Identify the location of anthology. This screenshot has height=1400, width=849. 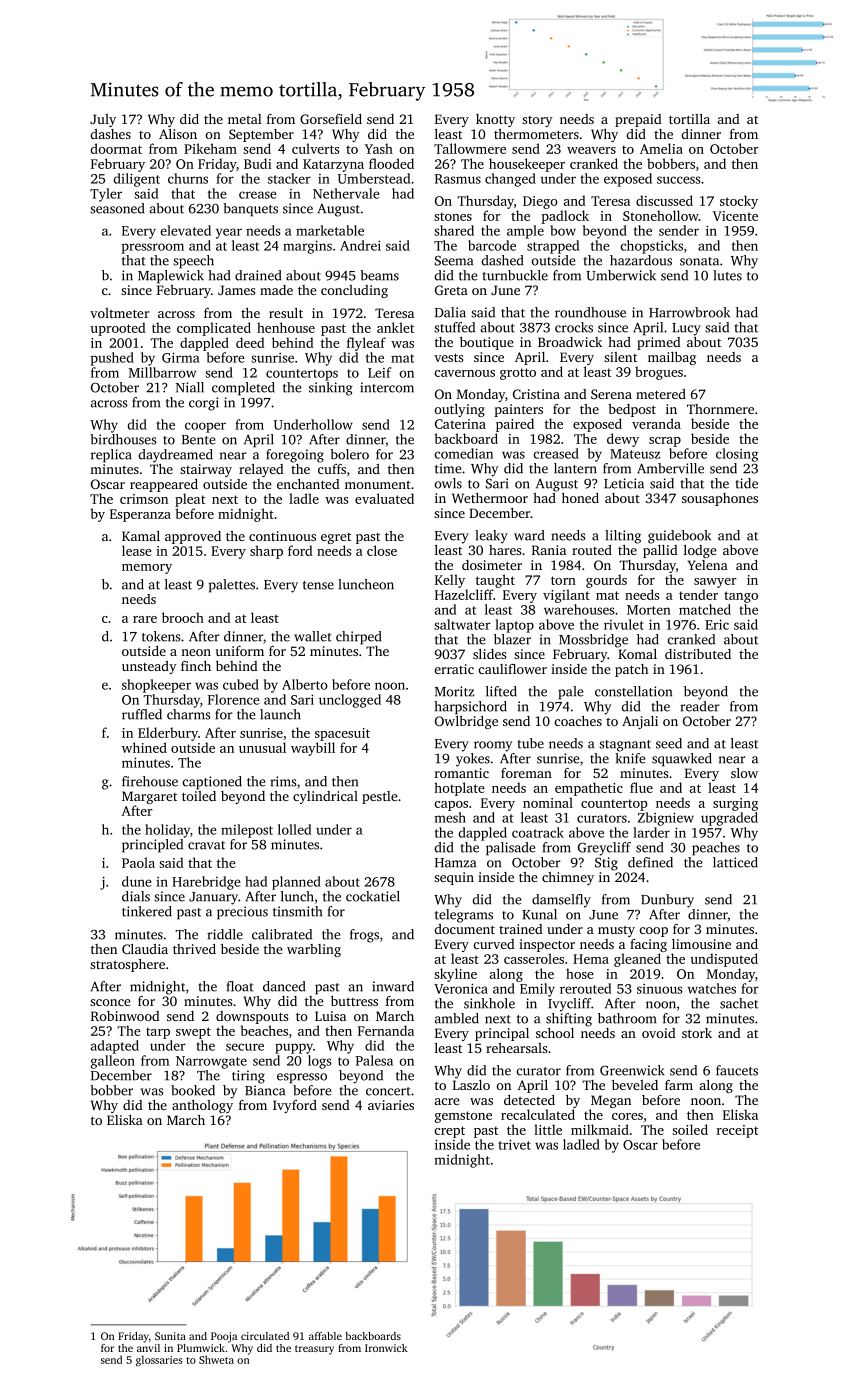
(202, 1106).
